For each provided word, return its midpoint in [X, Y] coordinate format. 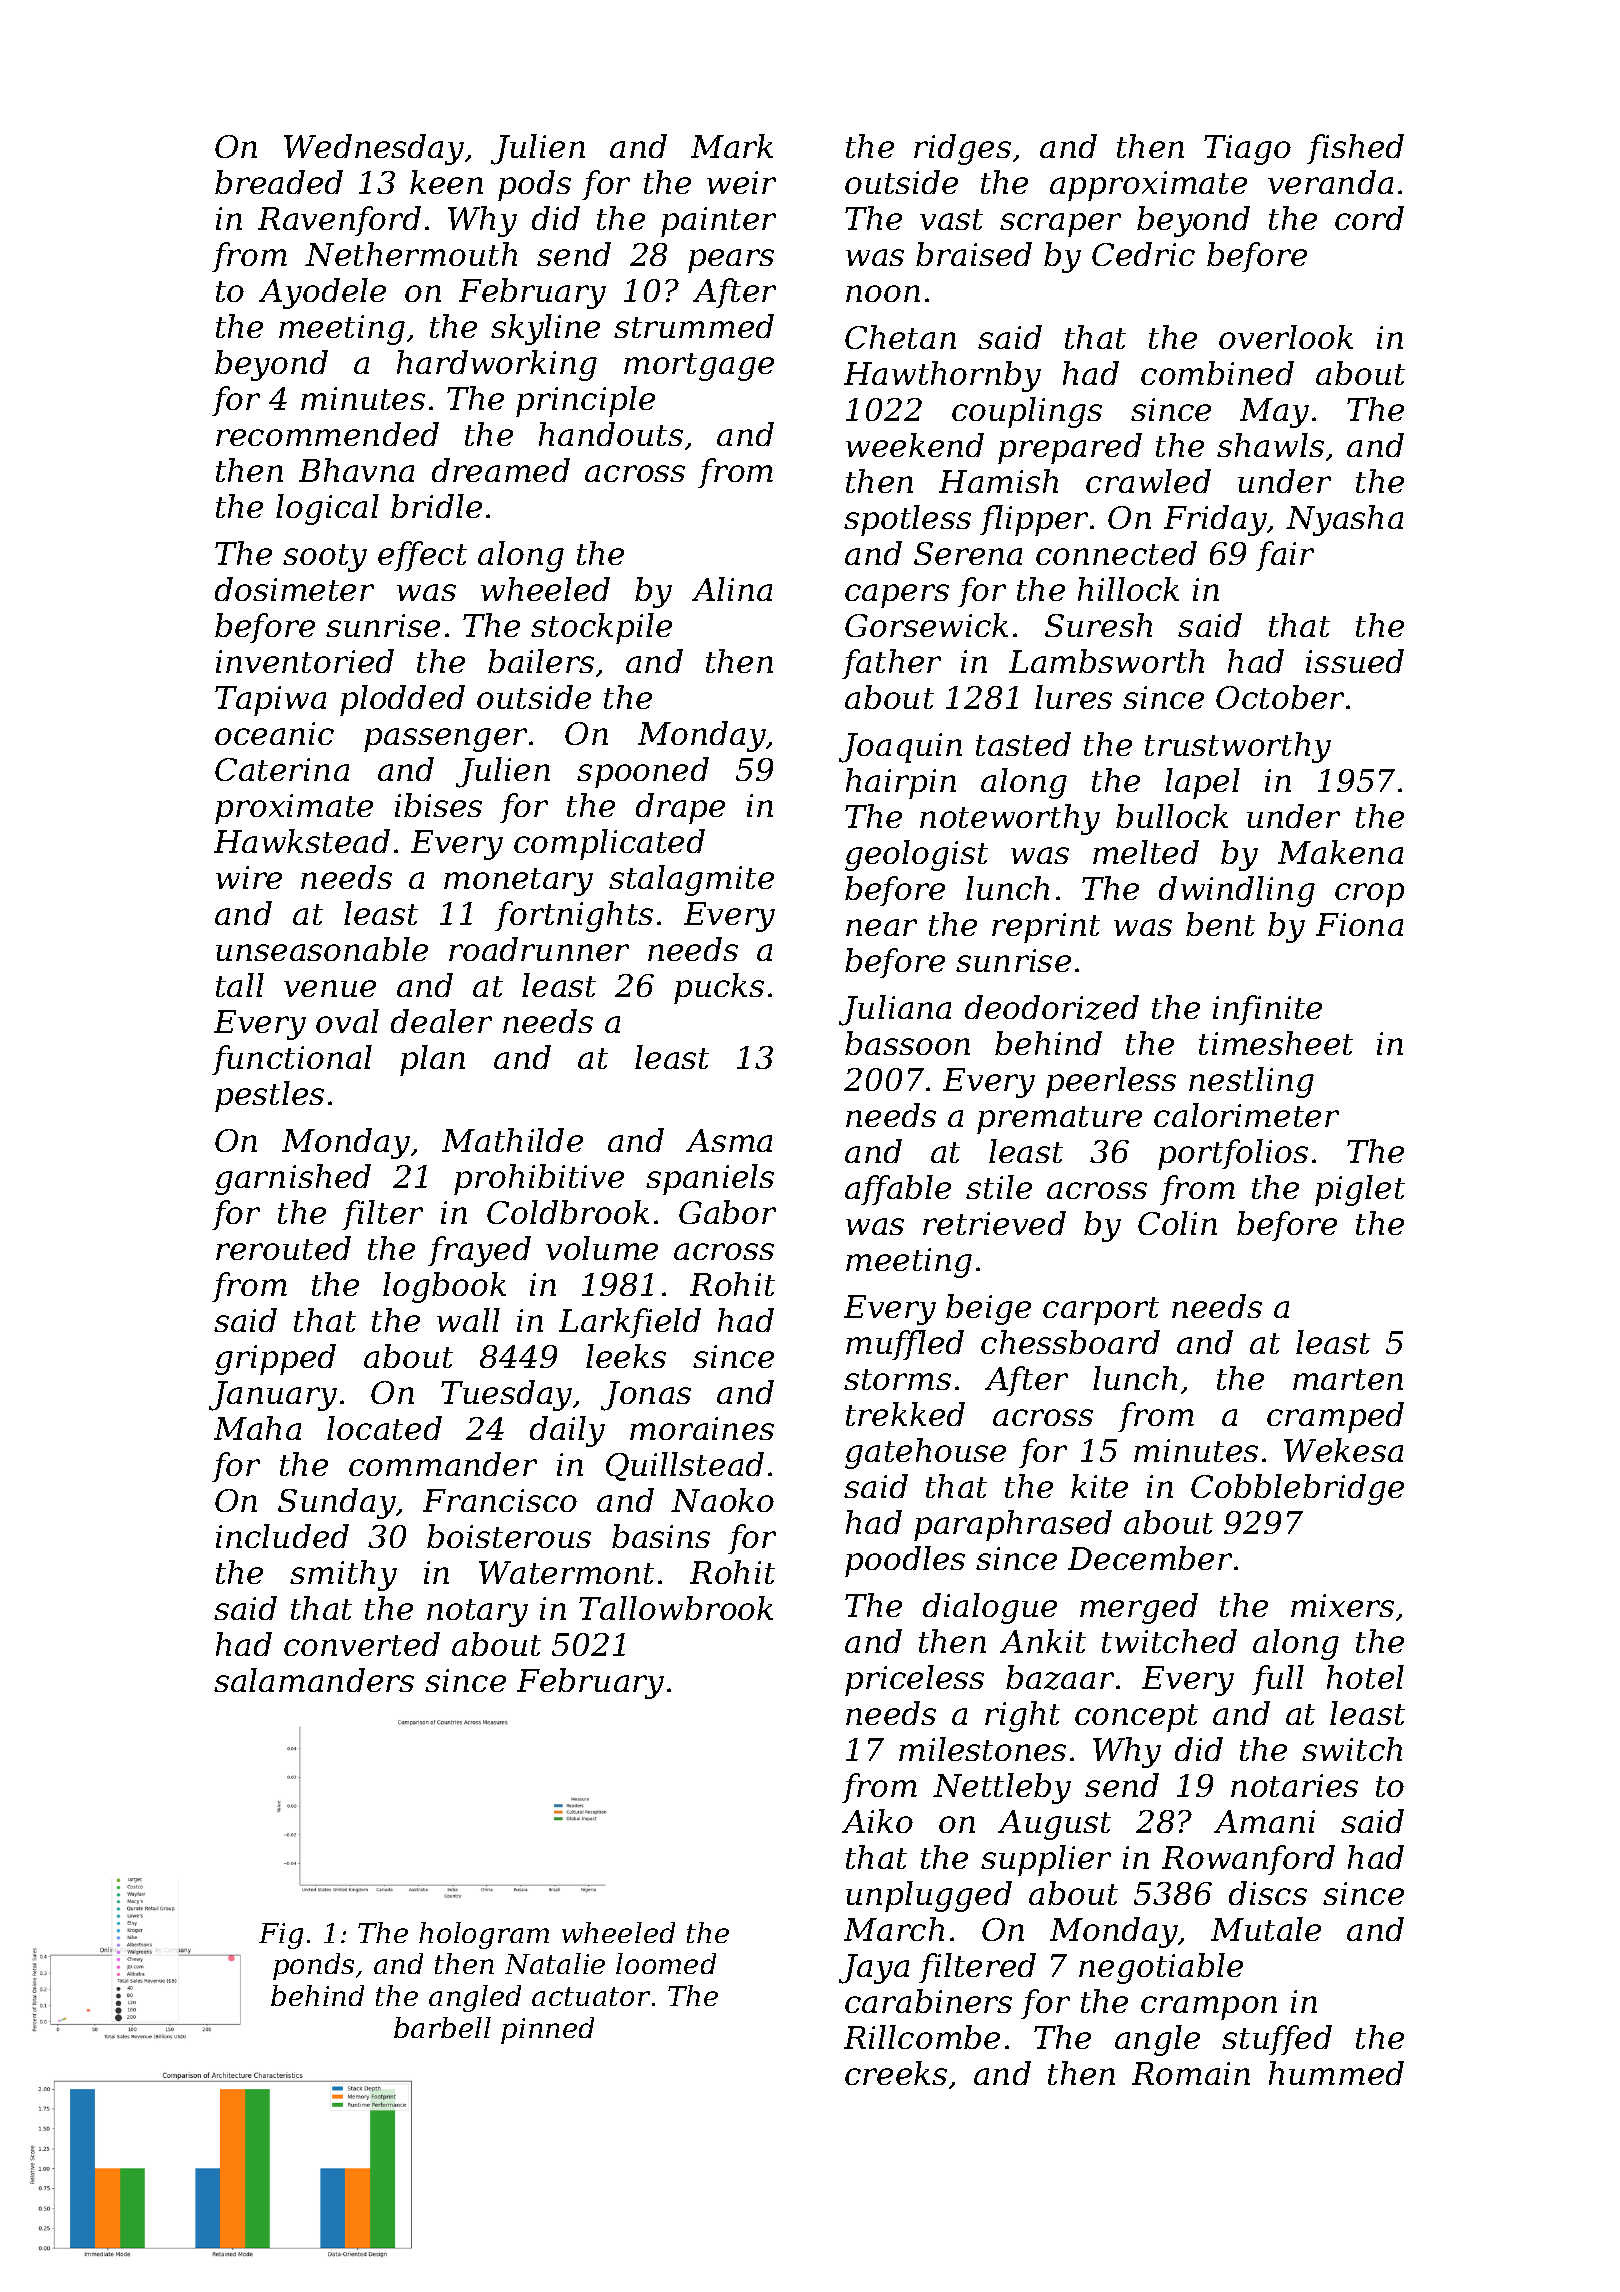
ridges [962, 149]
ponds [313, 1966]
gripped [275, 1359]
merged [1139, 1608]
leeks [626, 1356]
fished [1355, 149]
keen [446, 182]
